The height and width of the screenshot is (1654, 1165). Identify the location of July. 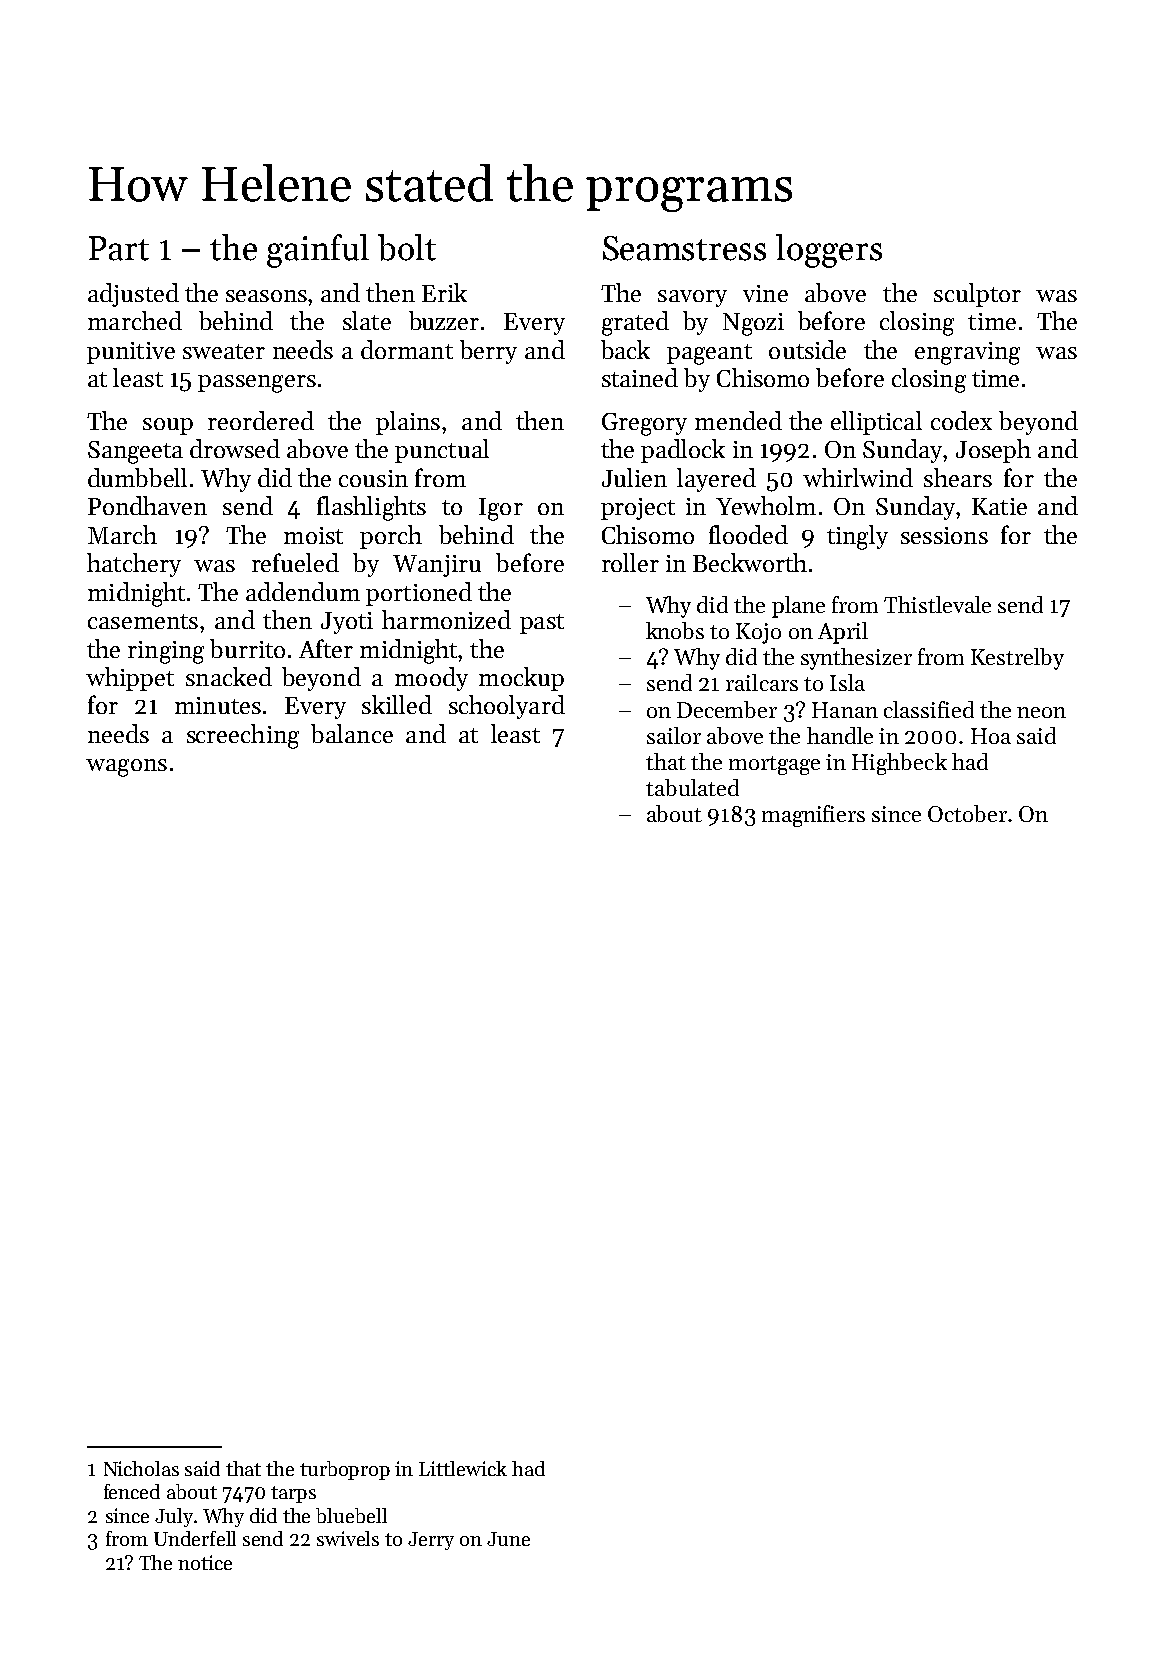
(174, 1517).
